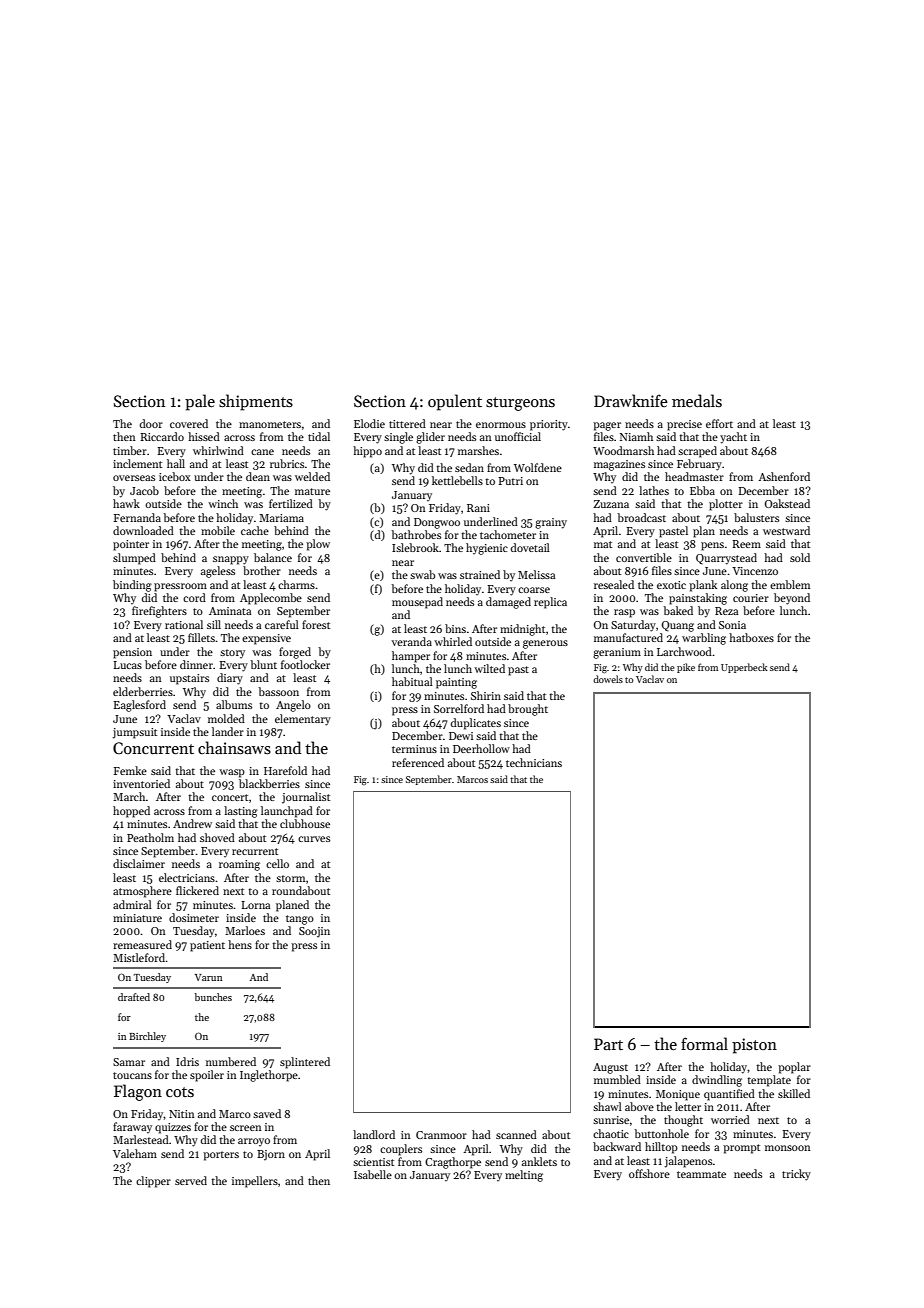 This screenshot has height=1308, width=924. Describe the element at coordinates (697, 400) in the screenshot. I see `medals` at that location.
